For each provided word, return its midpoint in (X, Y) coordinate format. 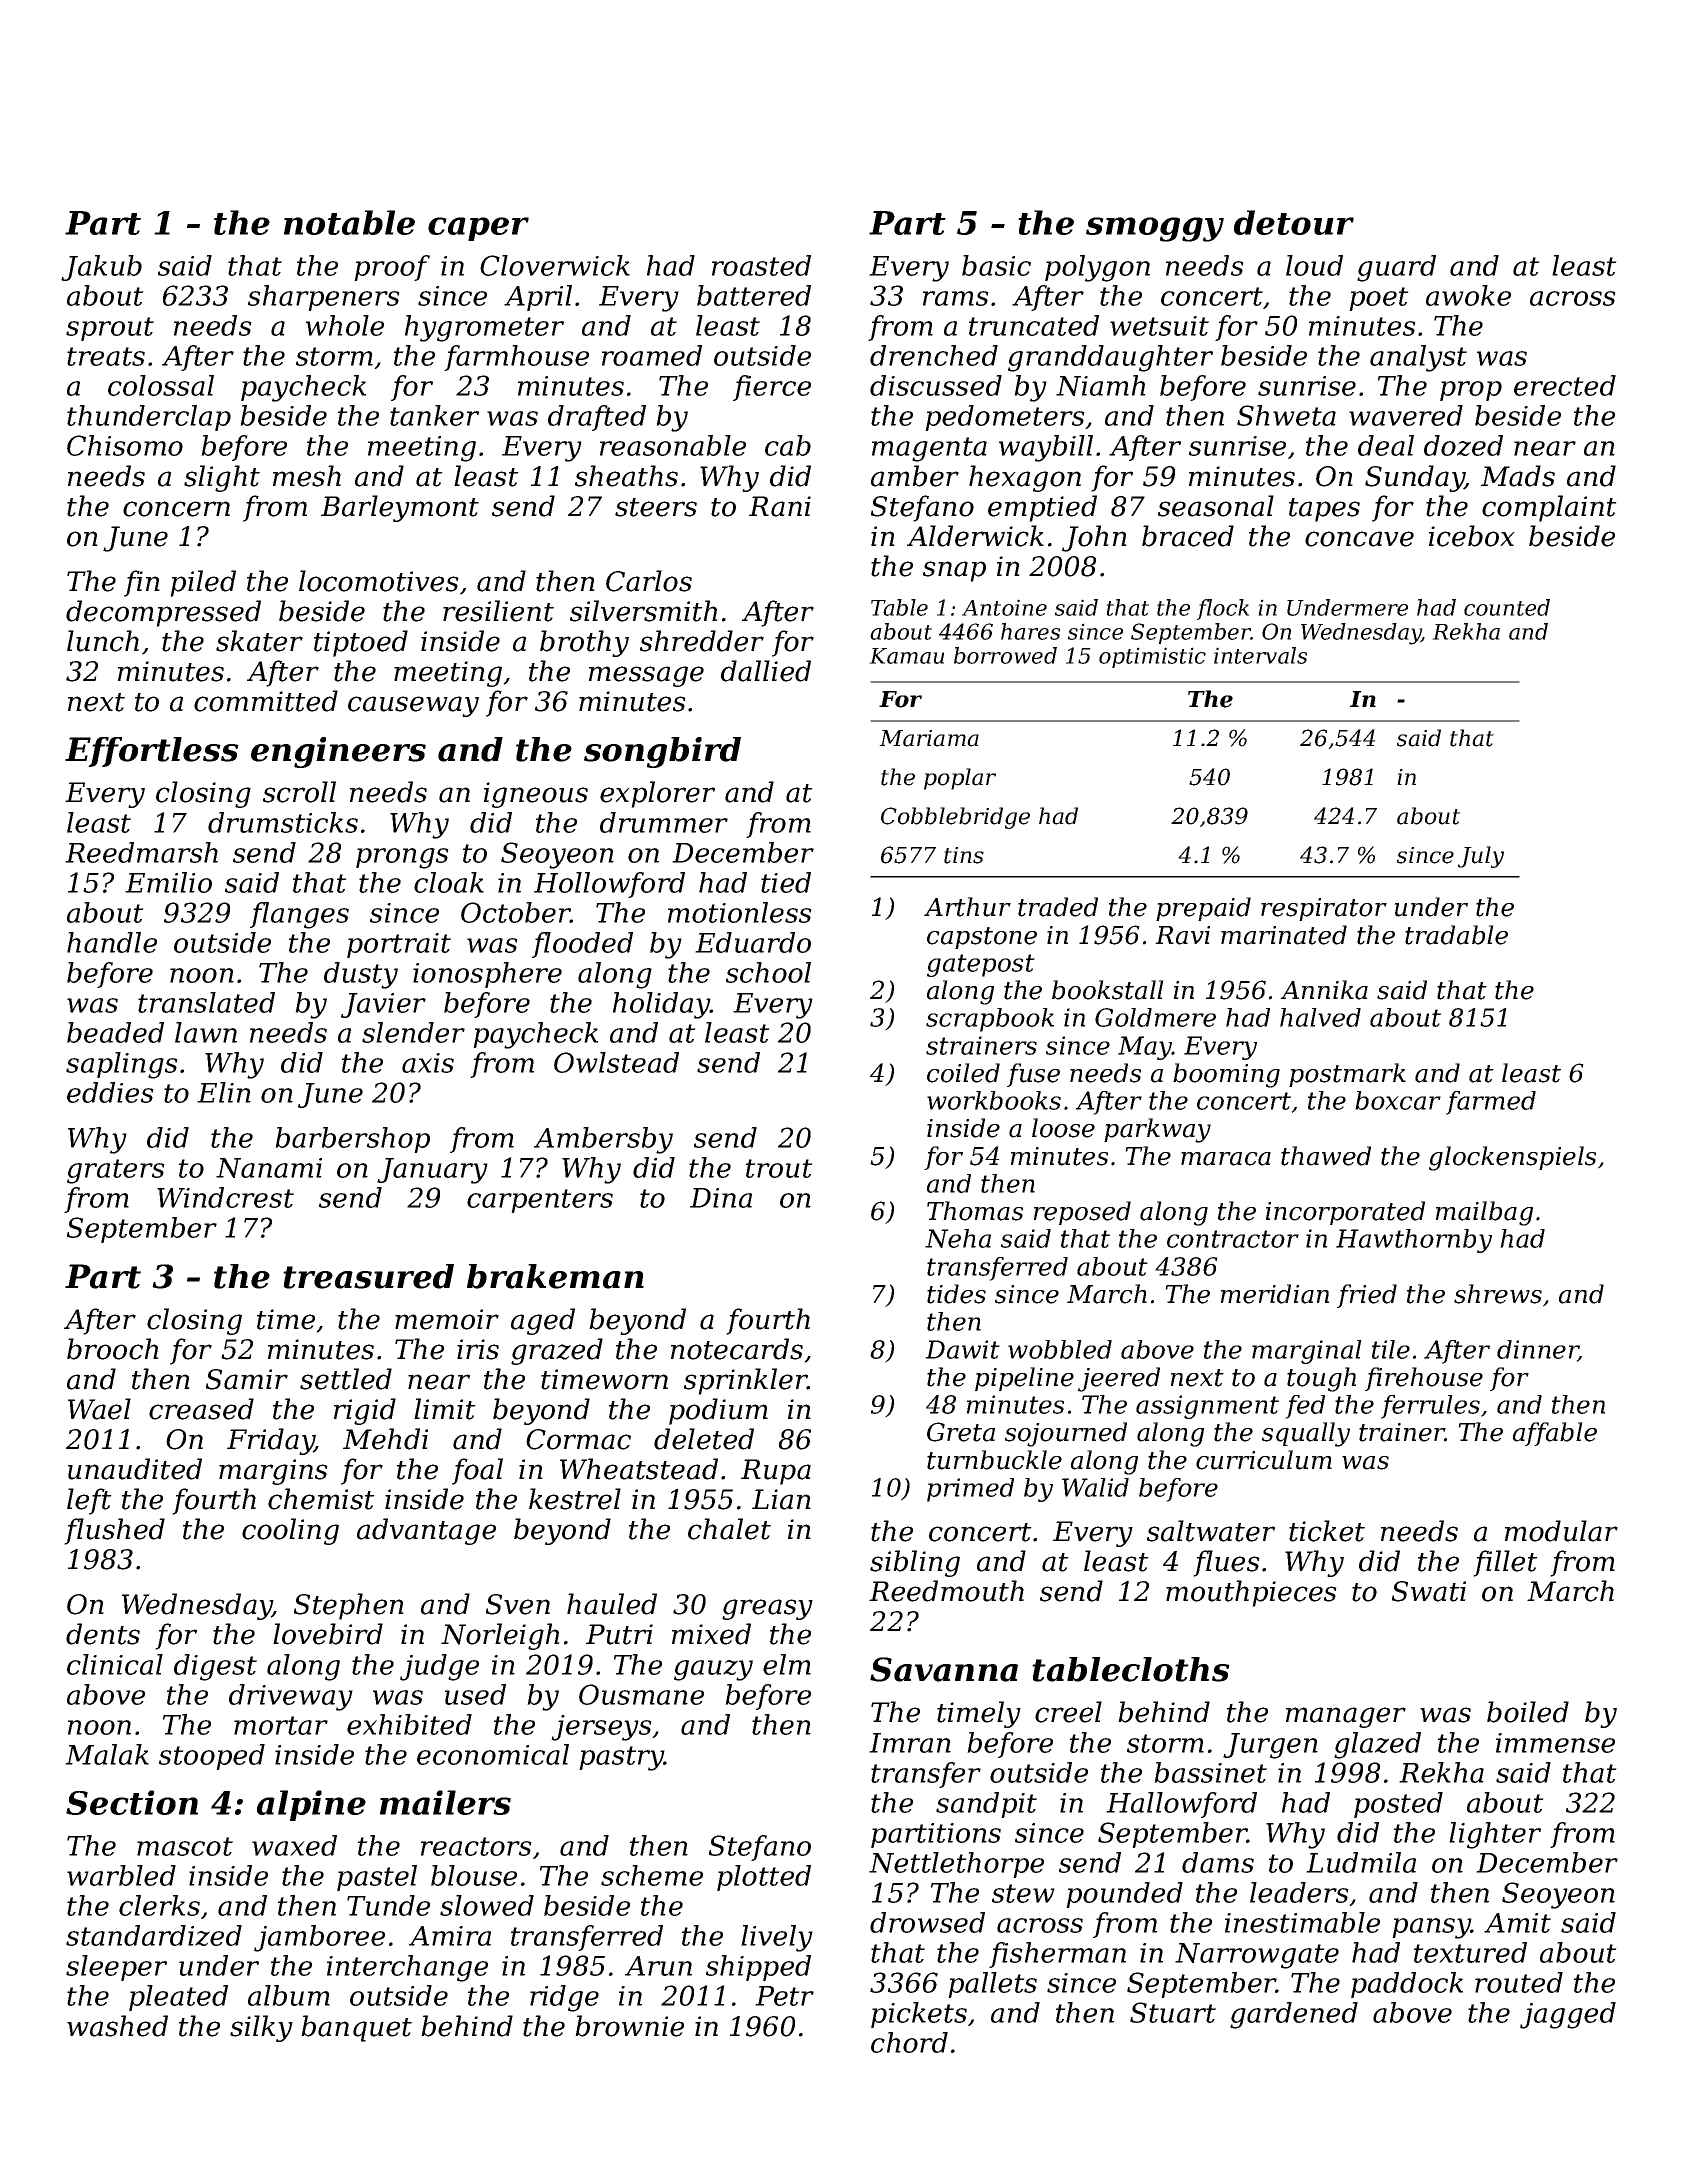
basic (996, 265)
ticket (1327, 1531)
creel (1068, 1712)
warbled (121, 1875)
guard (1396, 268)
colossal (161, 385)
